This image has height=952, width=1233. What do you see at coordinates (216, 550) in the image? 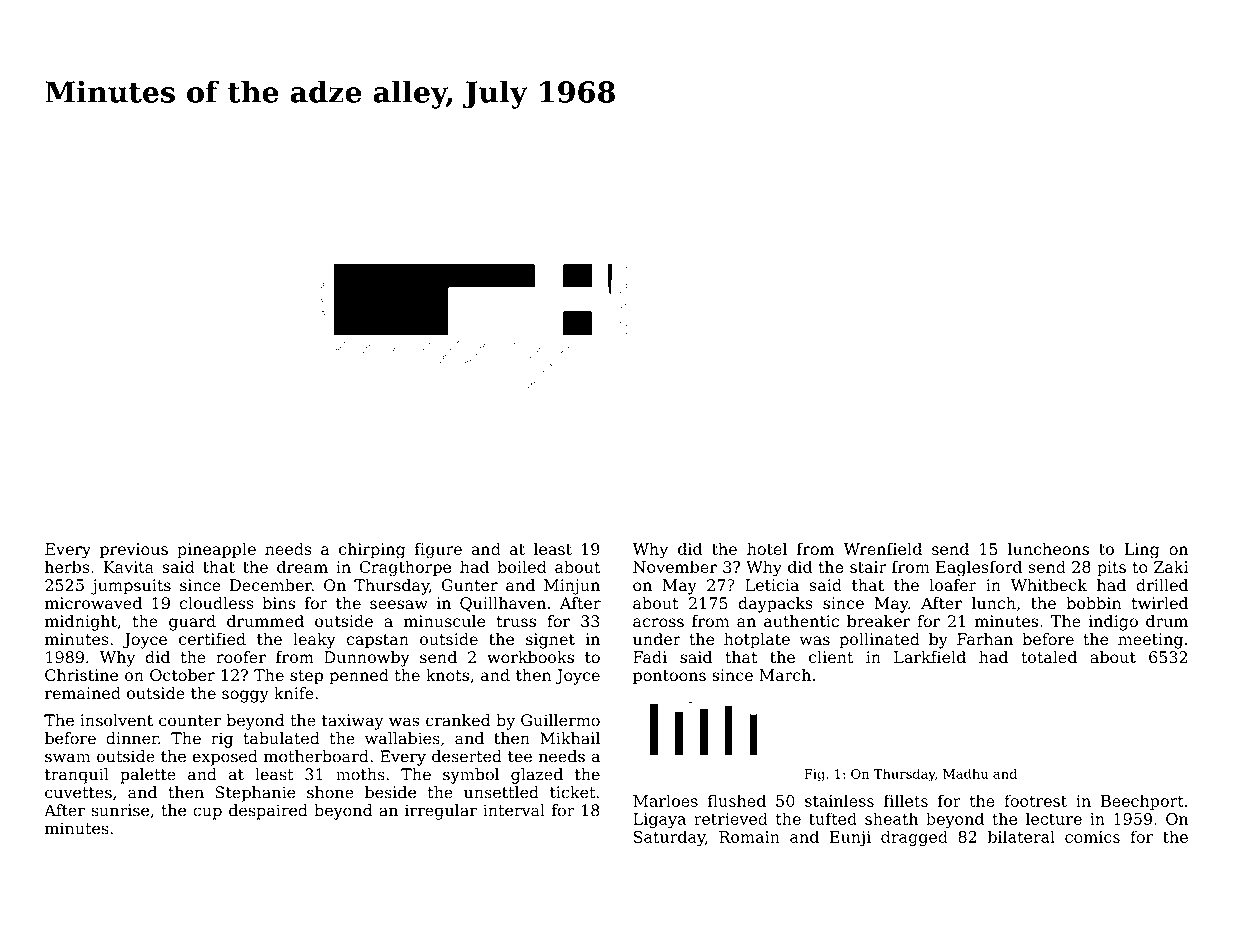
I see `pineapple` at bounding box center [216, 550].
